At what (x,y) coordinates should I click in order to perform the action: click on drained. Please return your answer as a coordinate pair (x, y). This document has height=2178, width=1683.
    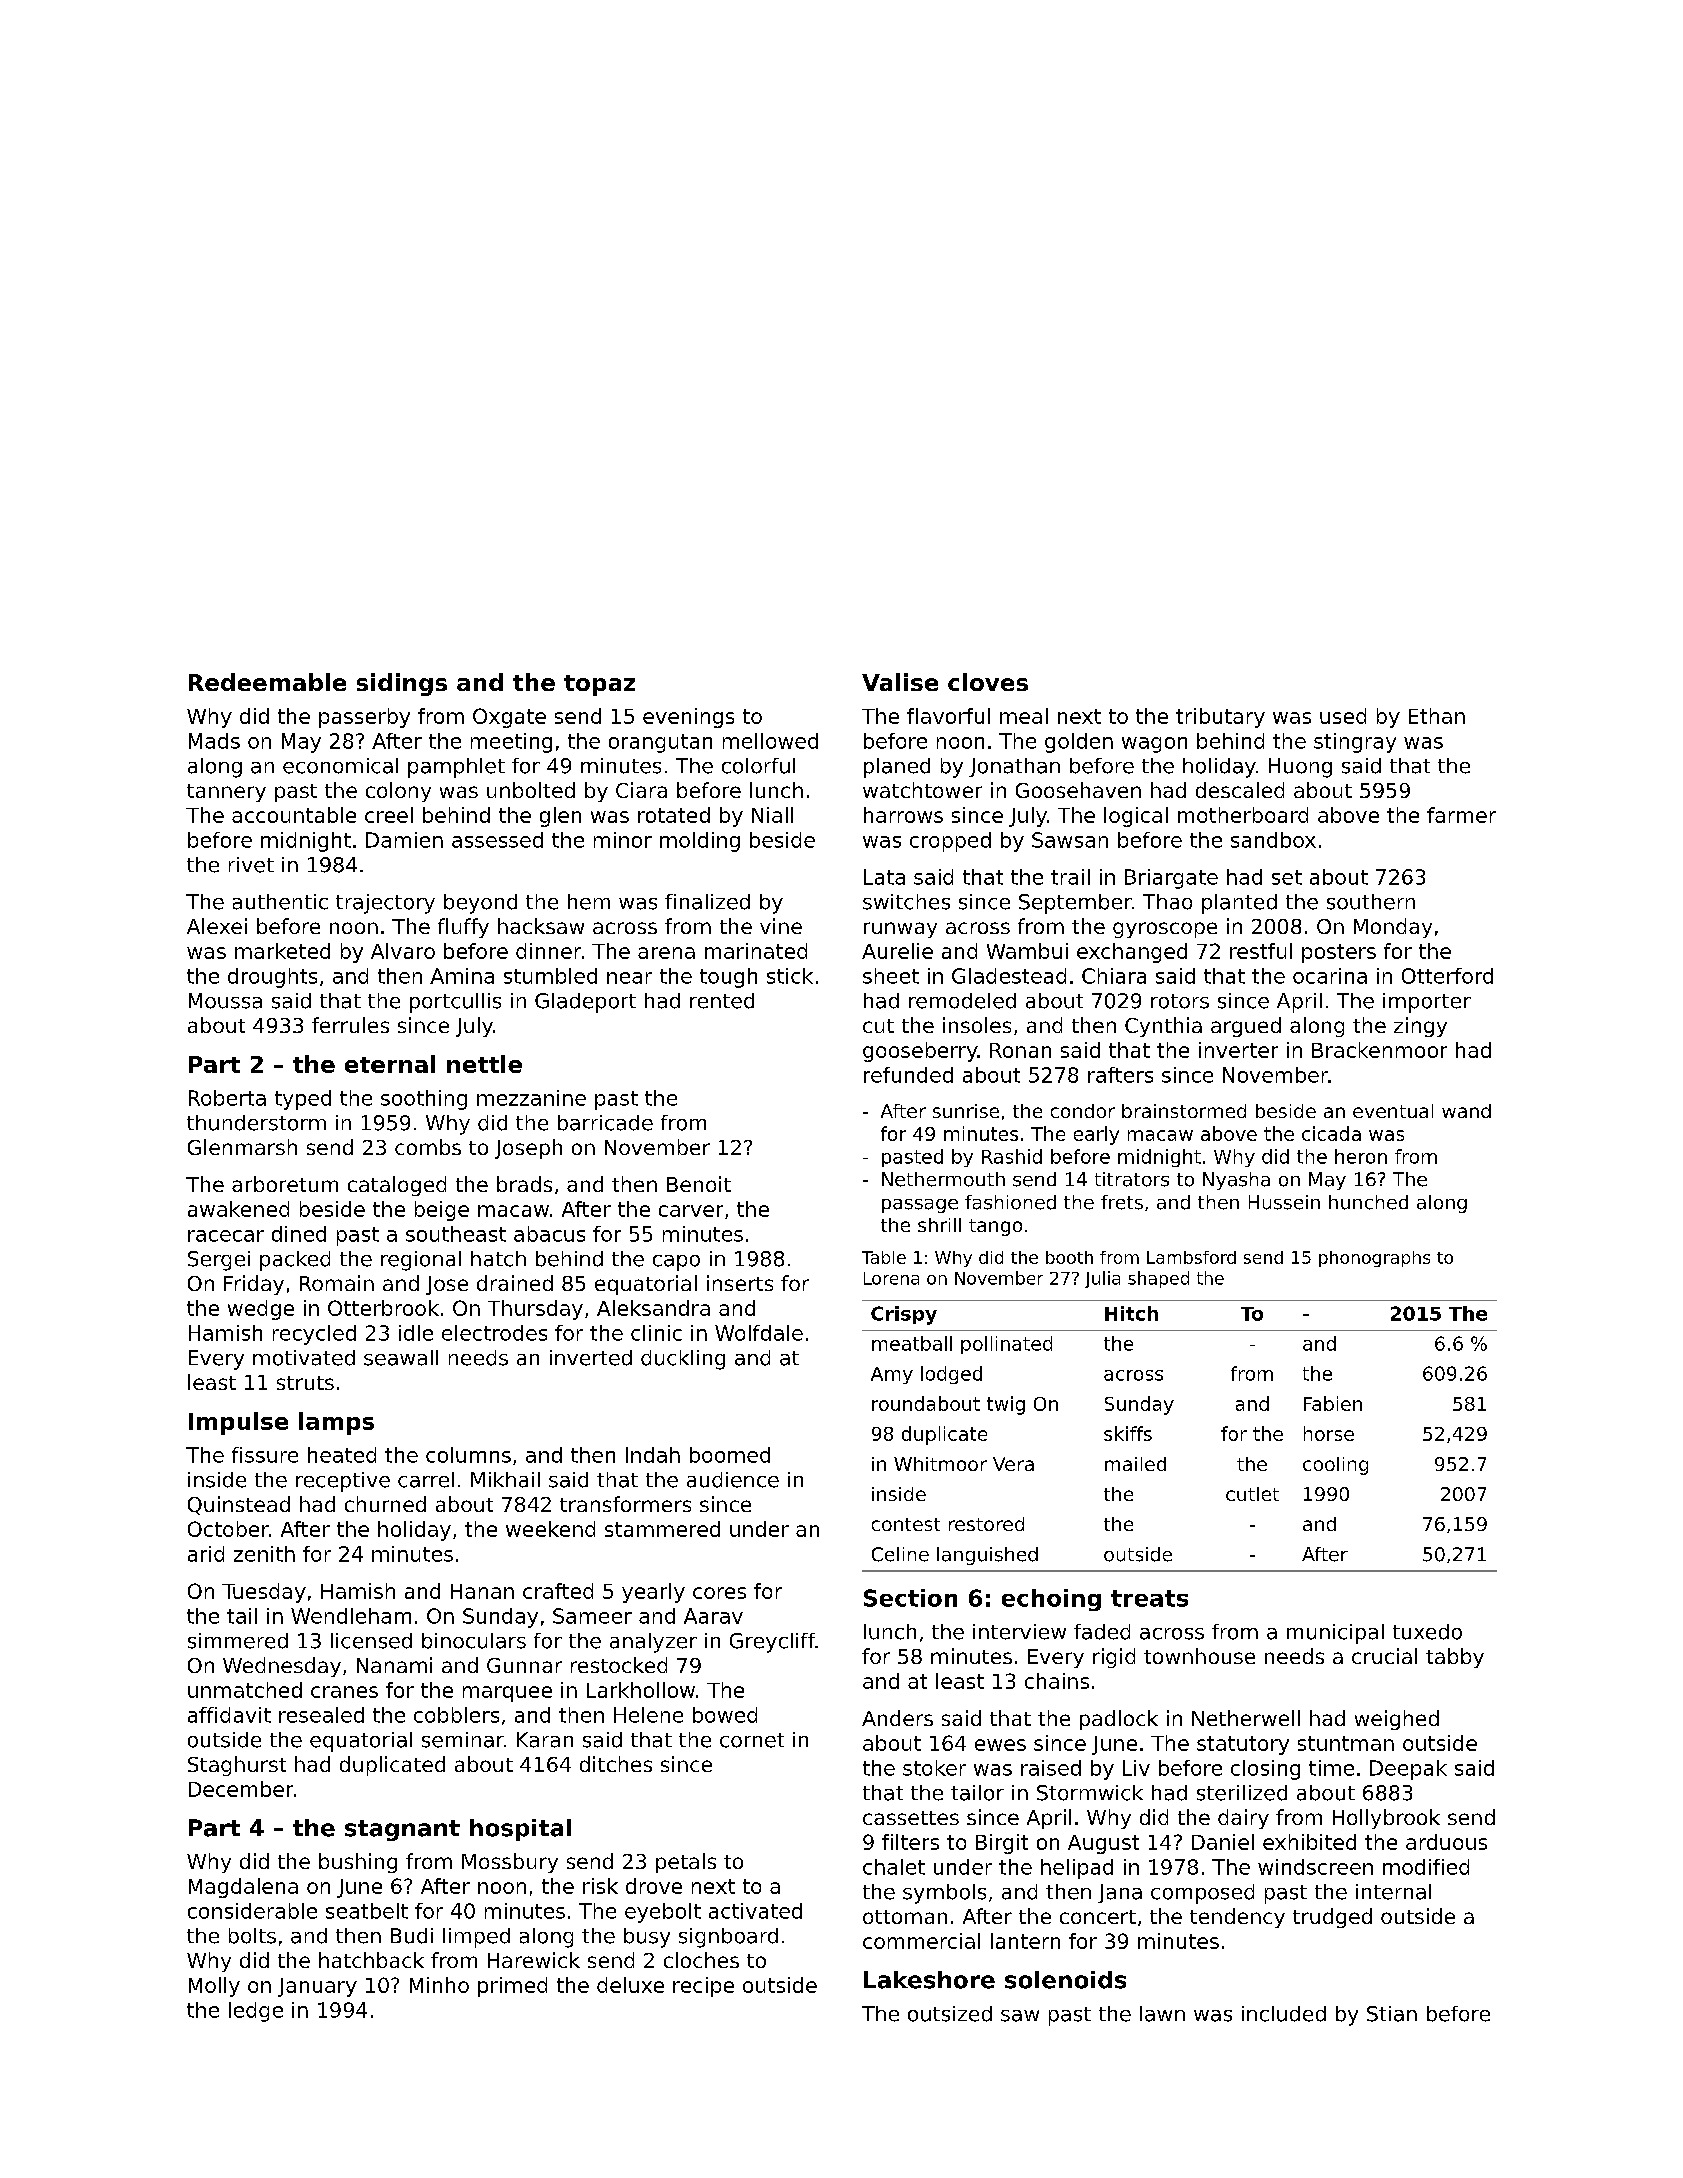
    Looking at the image, I should click on (515, 1283).
